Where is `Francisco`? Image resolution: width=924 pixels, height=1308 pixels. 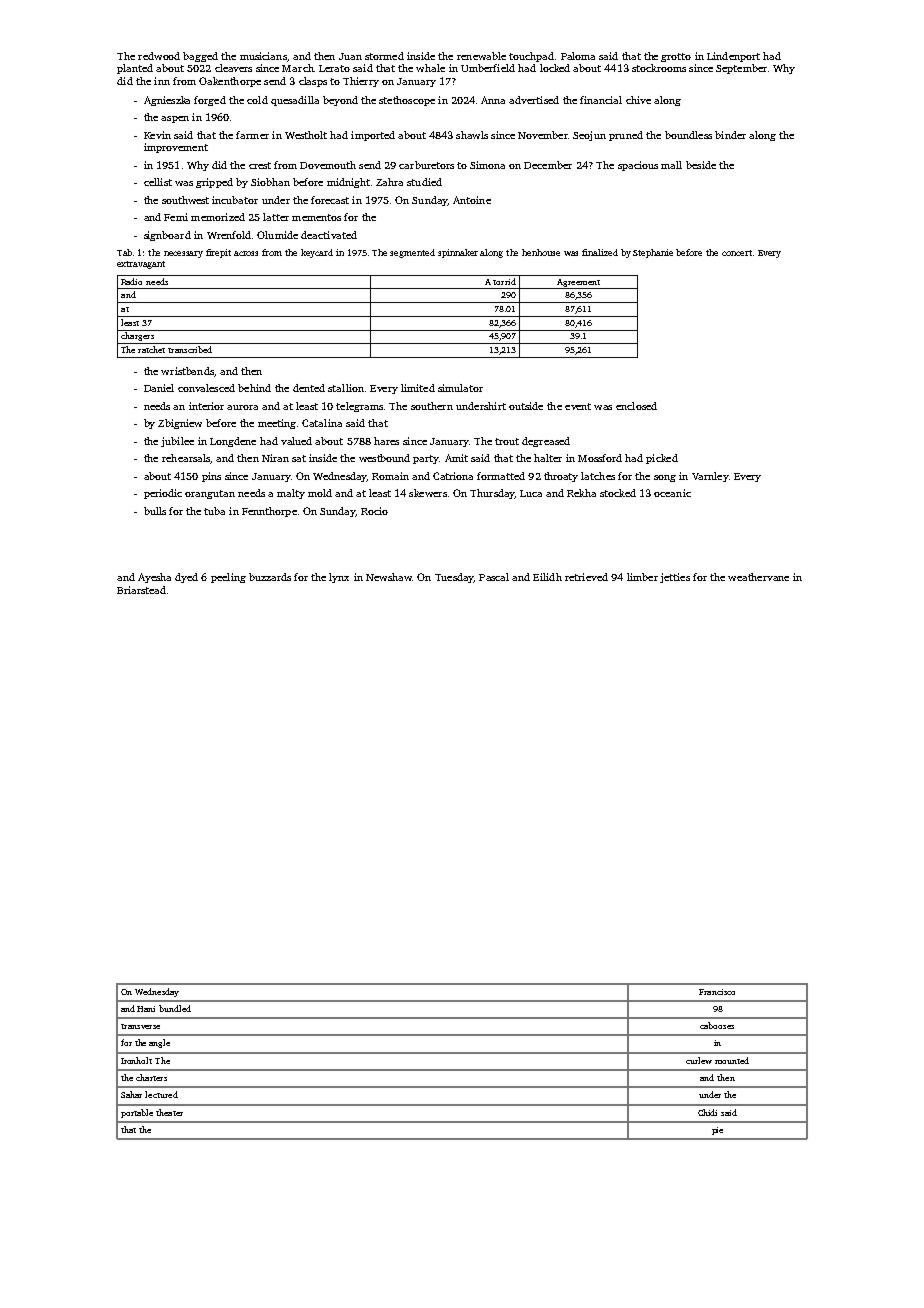 Francisco is located at coordinates (717, 992).
